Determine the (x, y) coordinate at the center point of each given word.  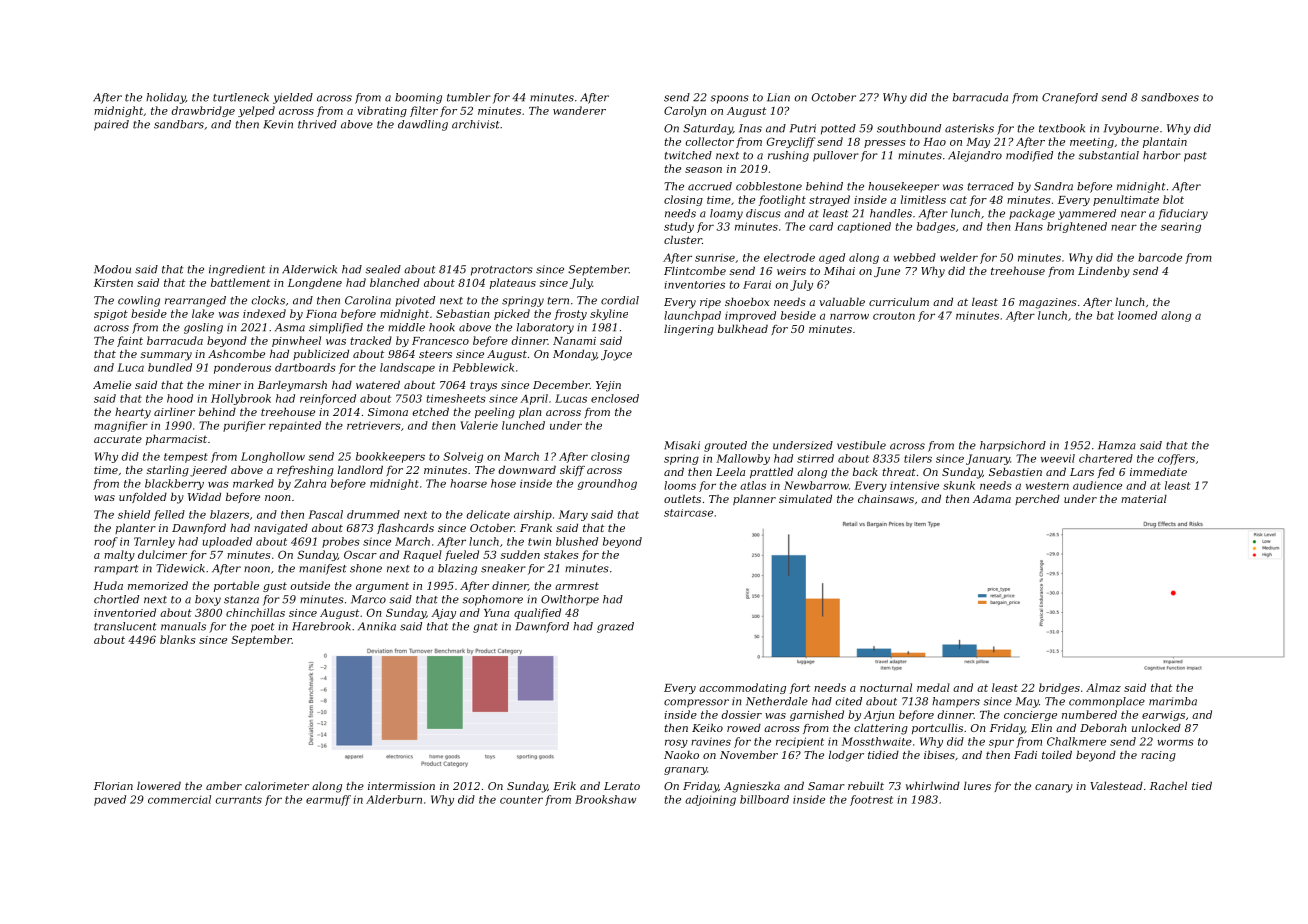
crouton (894, 316)
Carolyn (685, 111)
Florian (113, 785)
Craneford (1070, 98)
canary (1054, 788)
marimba (1173, 701)
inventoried (125, 612)
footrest (871, 800)
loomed (1137, 315)
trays (483, 387)
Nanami (574, 341)
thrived (317, 124)
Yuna (496, 613)
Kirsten (113, 283)
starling (168, 471)
